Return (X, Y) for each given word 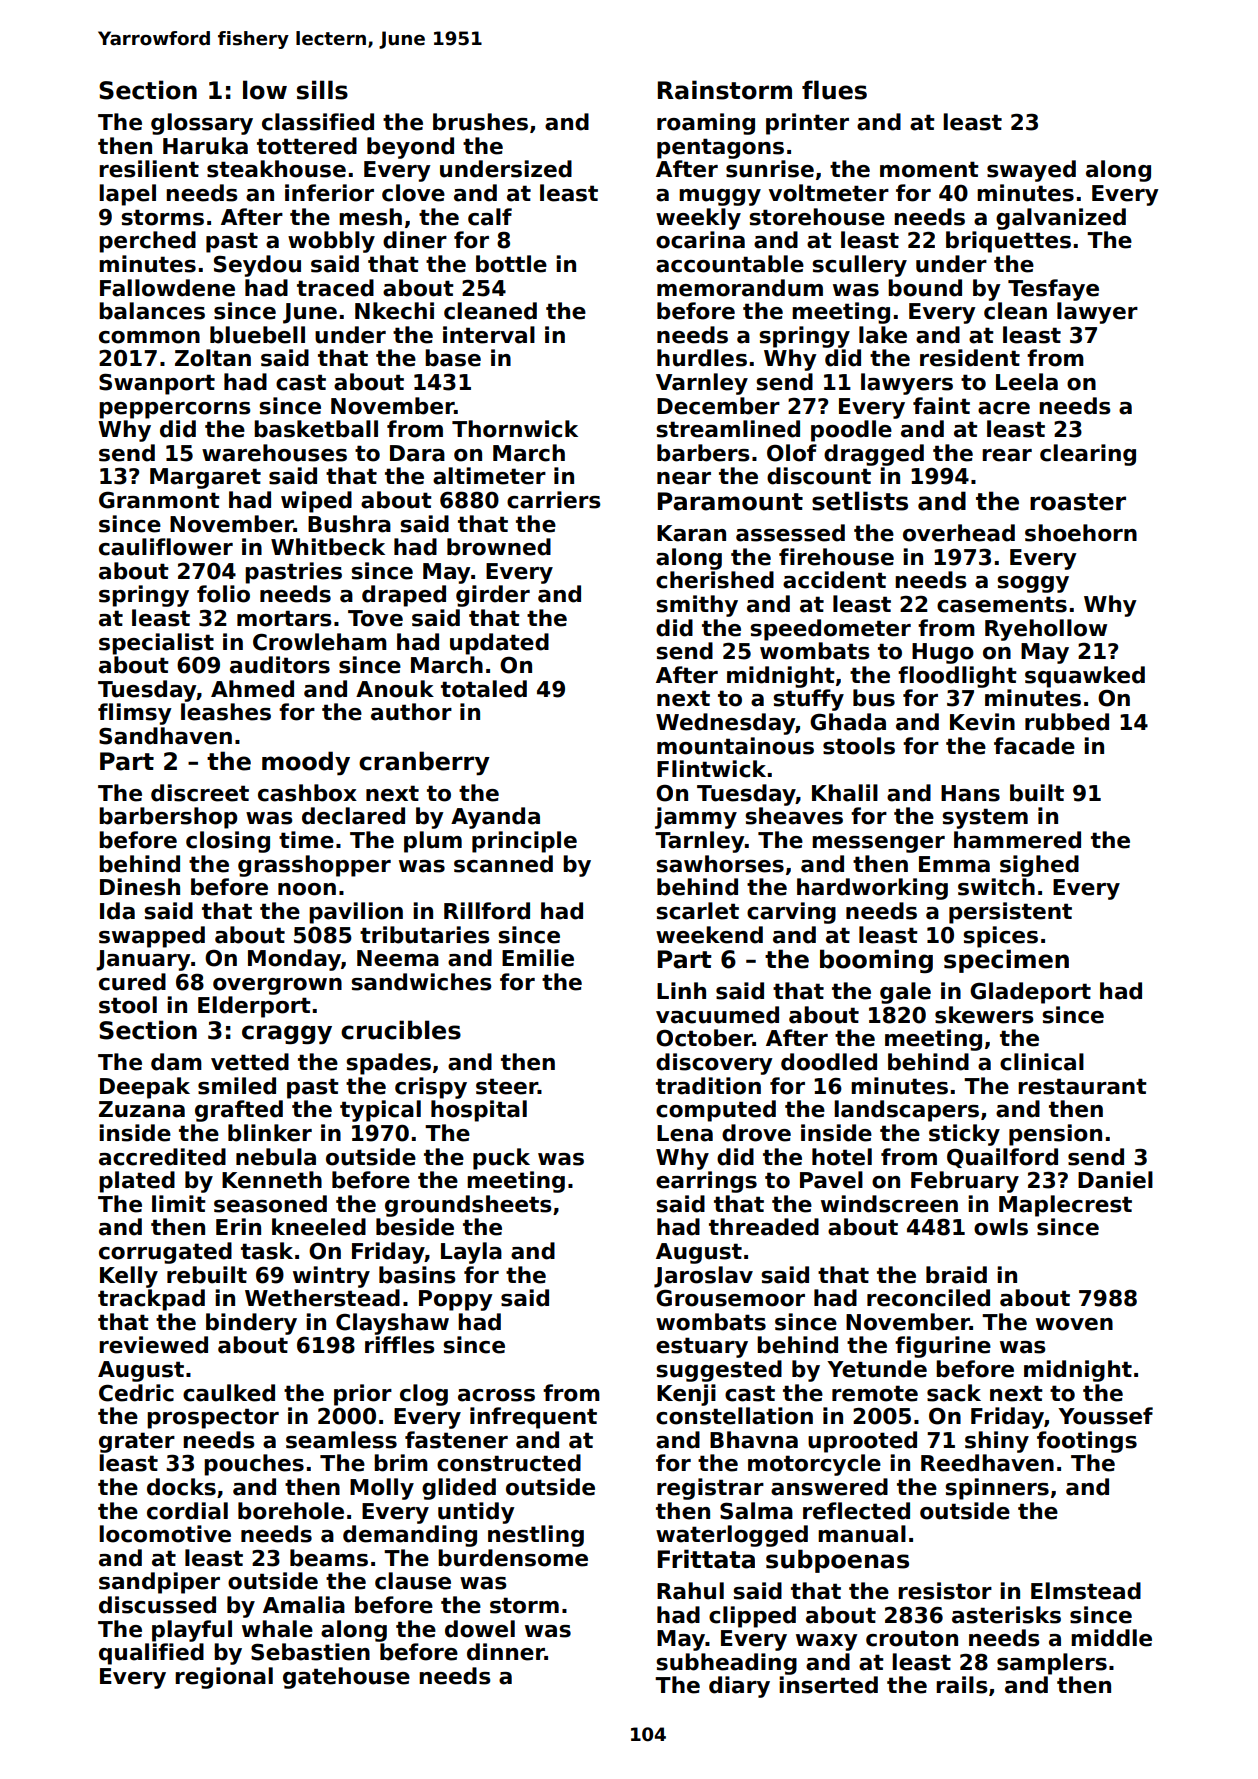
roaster (1078, 502)
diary (739, 1687)
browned (499, 547)
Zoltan (213, 358)
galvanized (1061, 219)
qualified (151, 1654)
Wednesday (725, 724)
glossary (202, 124)
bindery (251, 1324)
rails (962, 1685)
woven (1074, 1324)
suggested (719, 1371)
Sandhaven (165, 736)
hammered (1017, 840)
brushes (480, 122)
